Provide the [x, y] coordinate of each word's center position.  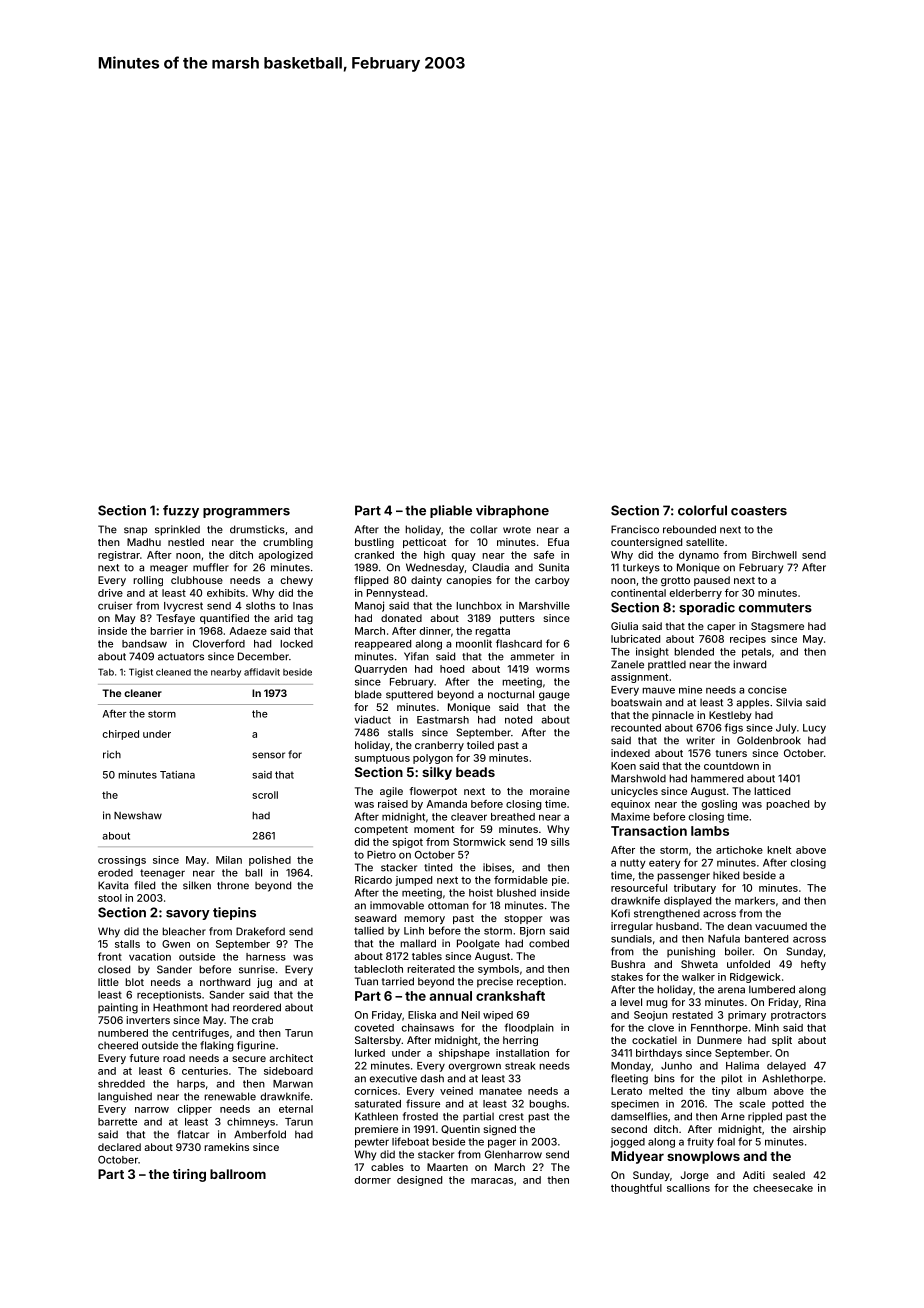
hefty [813, 965]
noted [518, 720]
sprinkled [177, 530]
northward [225, 982]
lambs [710, 831]
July [786, 729]
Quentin [460, 1129]
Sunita [554, 567]
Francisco [635, 529]
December [263, 656]
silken [197, 885]
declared [119, 1147]
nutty [633, 864]
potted [788, 1105]
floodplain [529, 1028]
